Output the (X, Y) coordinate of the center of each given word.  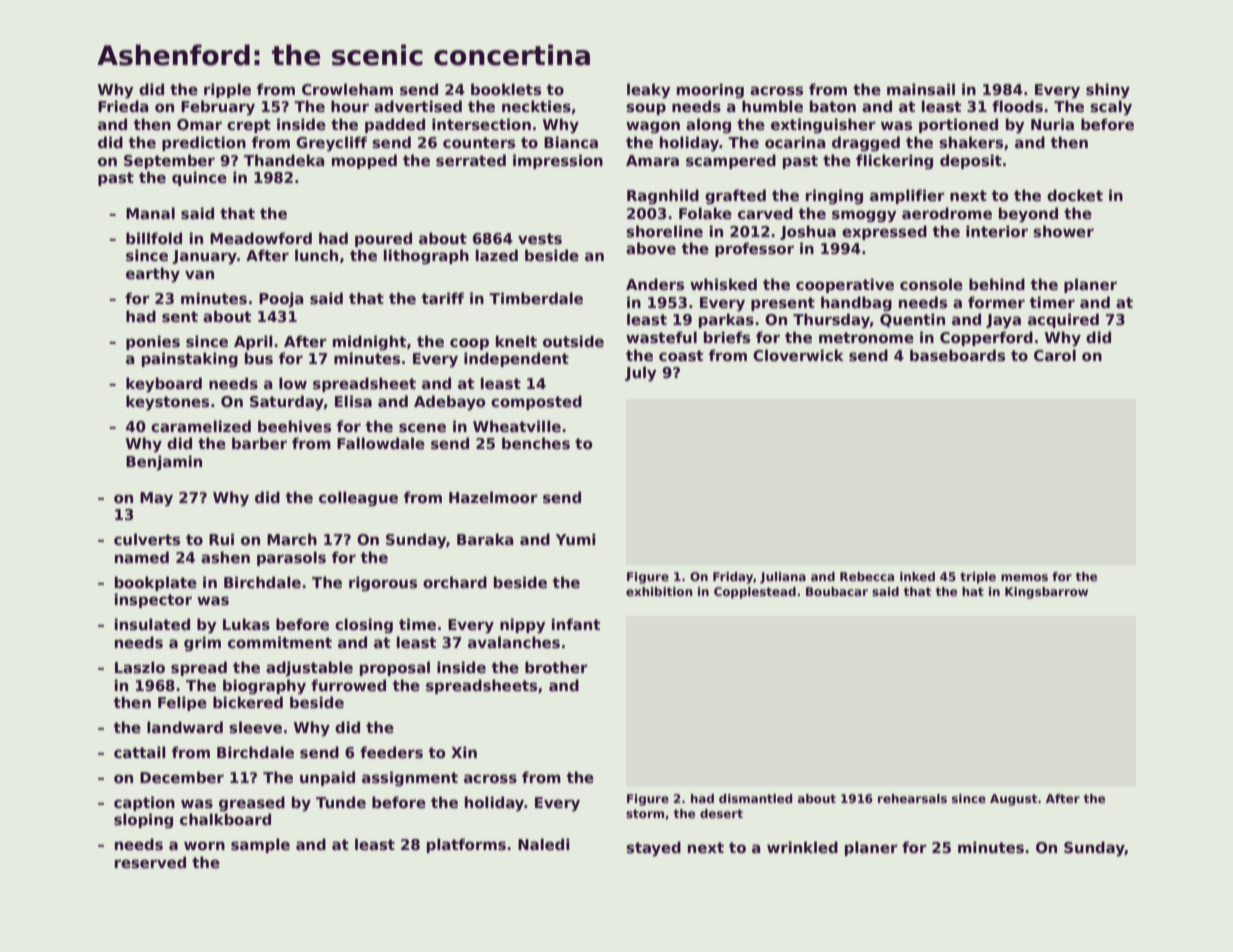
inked (917, 576)
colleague (358, 498)
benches (536, 443)
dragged (866, 143)
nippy (523, 626)
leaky (649, 91)
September (169, 161)
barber (259, 443)
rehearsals (912, 798)
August (1013, 800)
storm (645, 813)
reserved (150, 862)
